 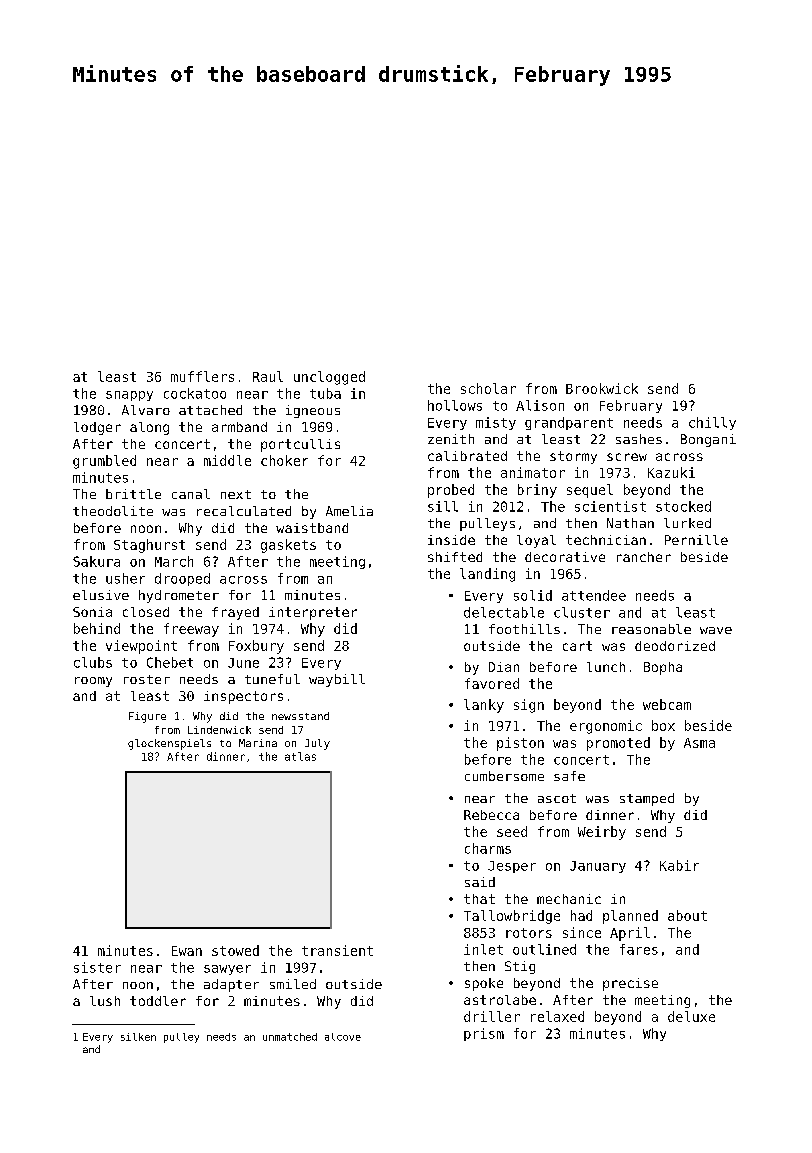 I want to click on June, so click(x=243, y=663).
